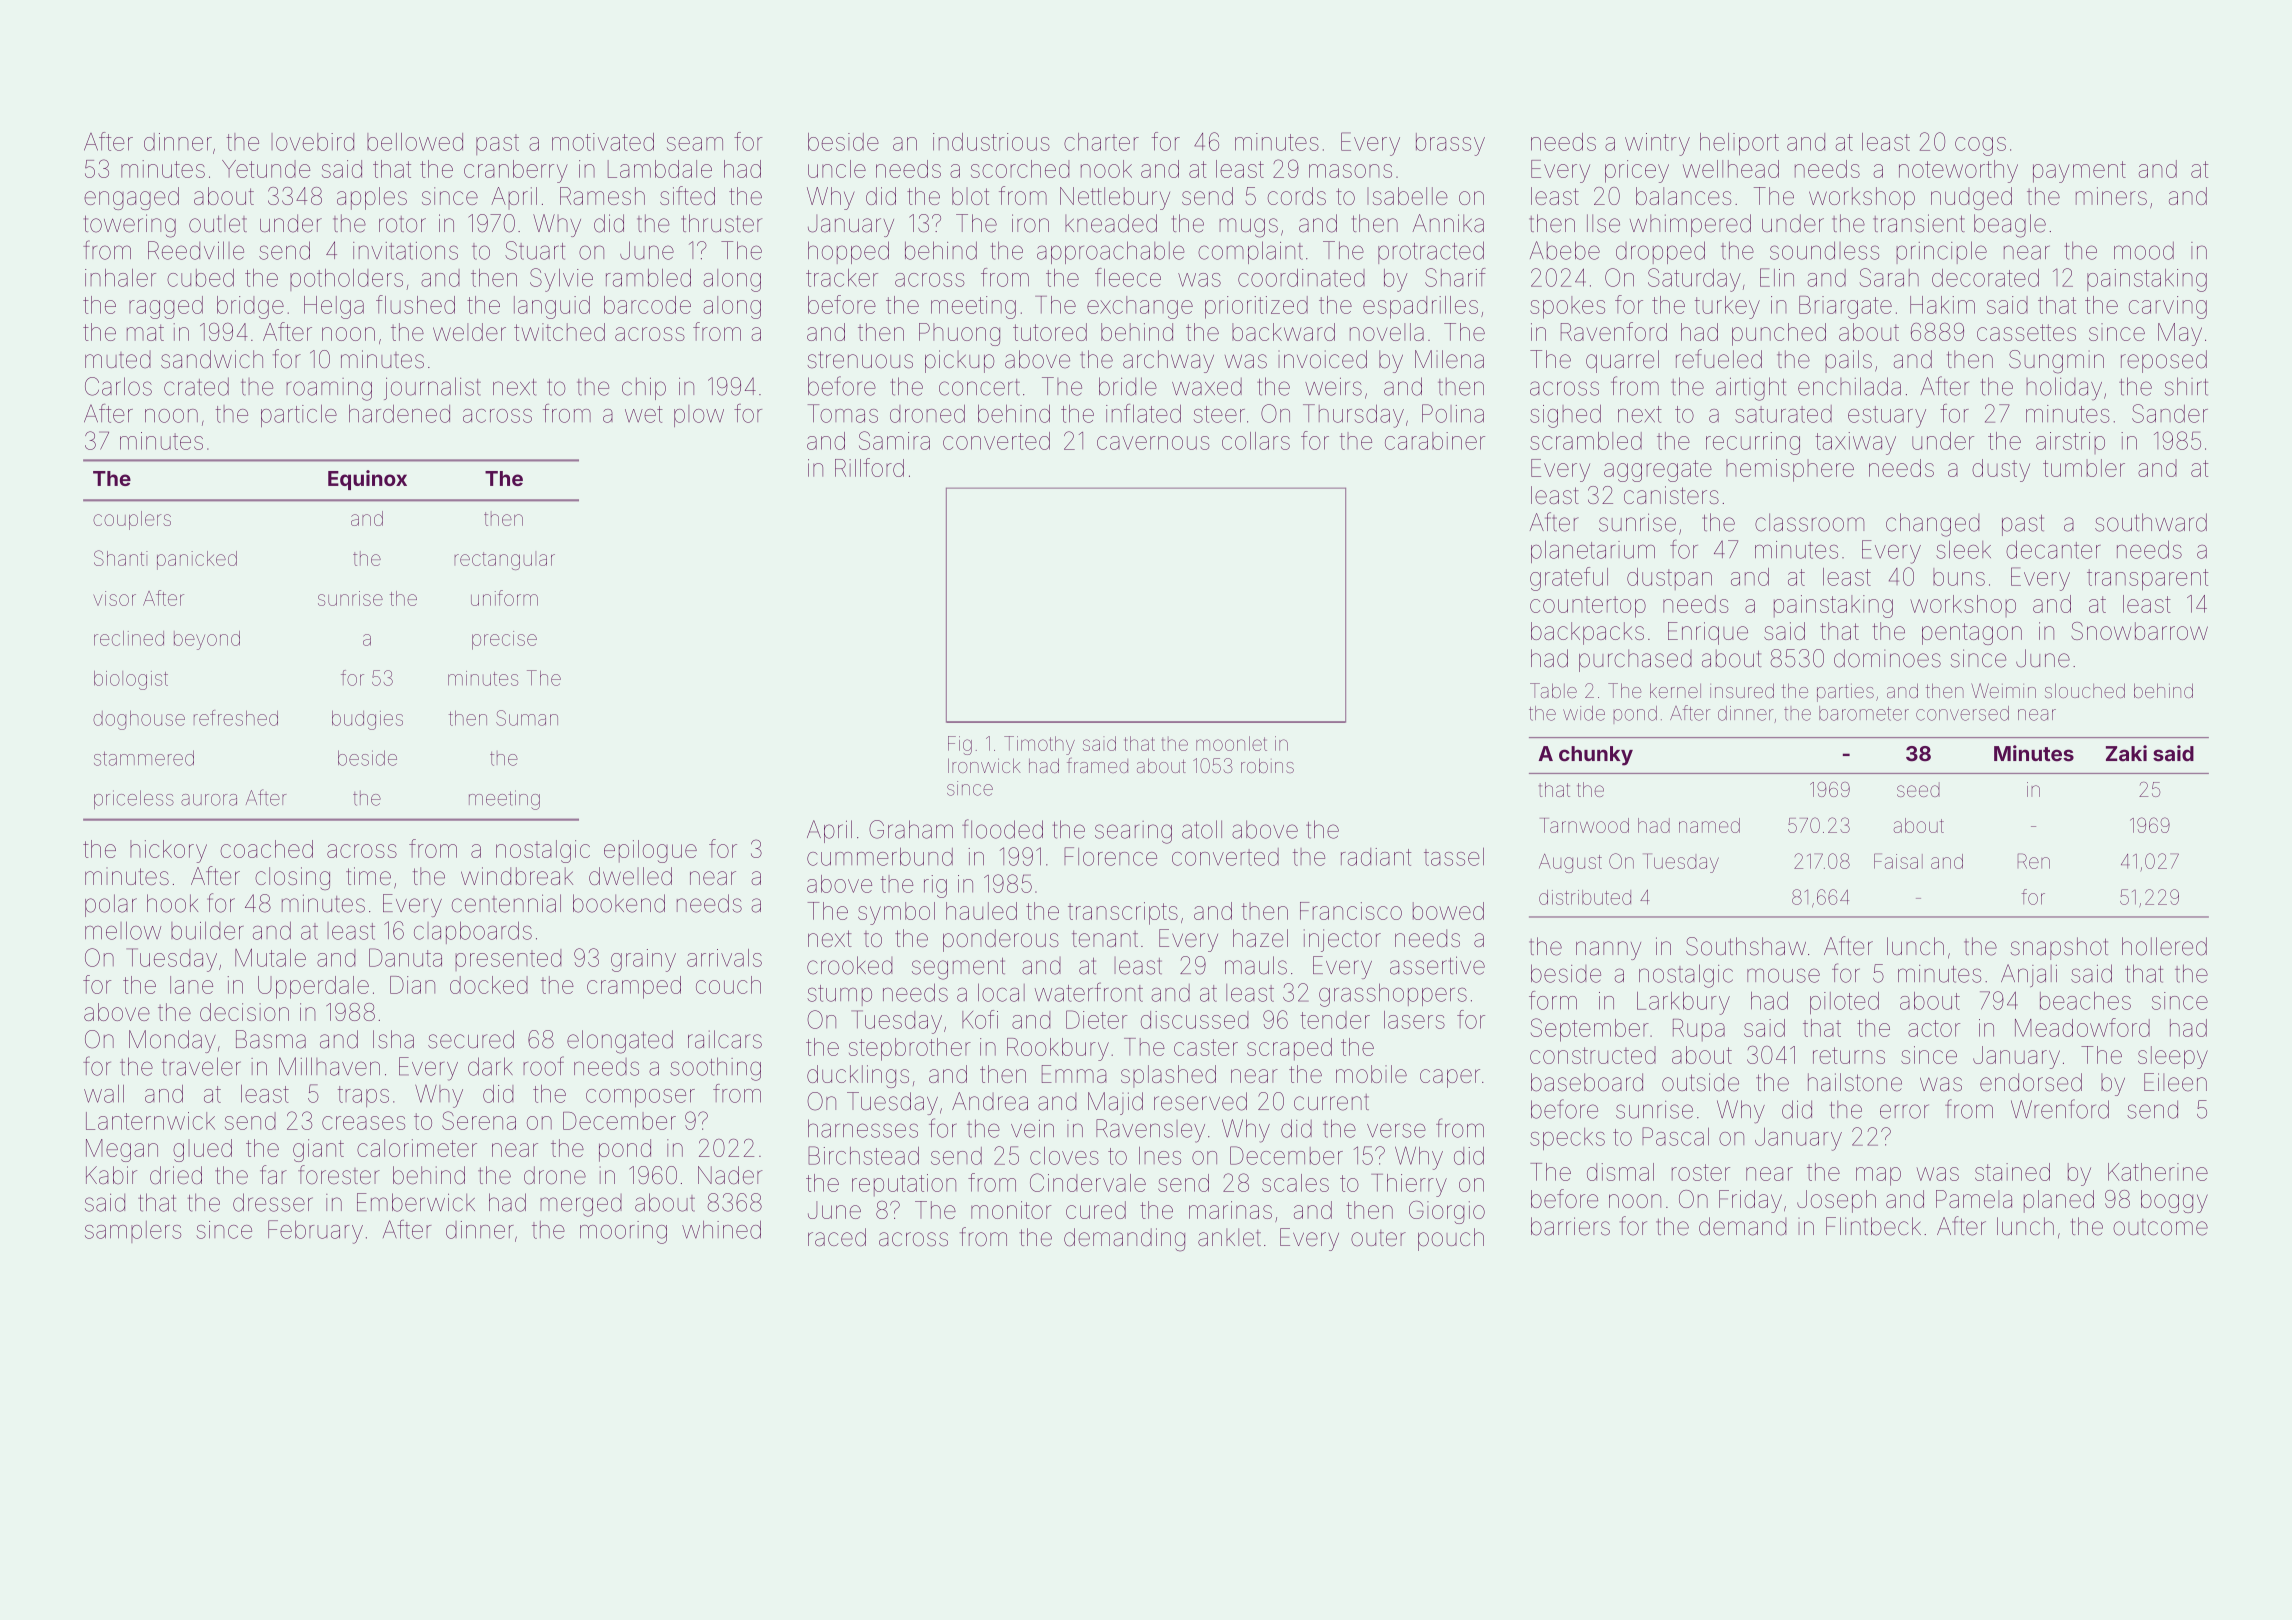 This document has width=2292, height=1620. I want to click on Zaki, so click(2126, 753).
